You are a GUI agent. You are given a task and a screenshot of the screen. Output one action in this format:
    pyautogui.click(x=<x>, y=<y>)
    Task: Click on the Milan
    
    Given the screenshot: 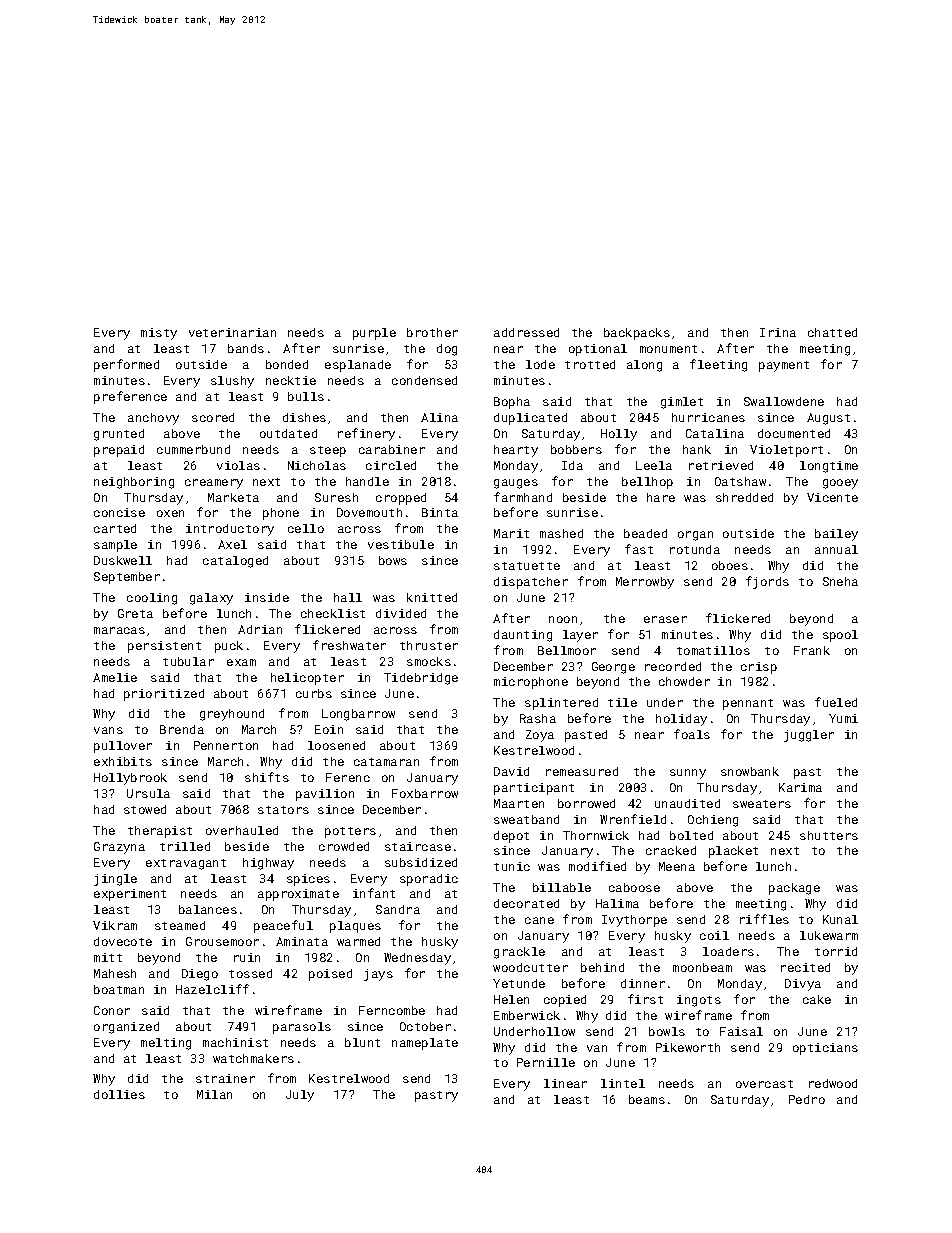 What is the action you would take?
    pyautogui.click(x=214, y=1094)
